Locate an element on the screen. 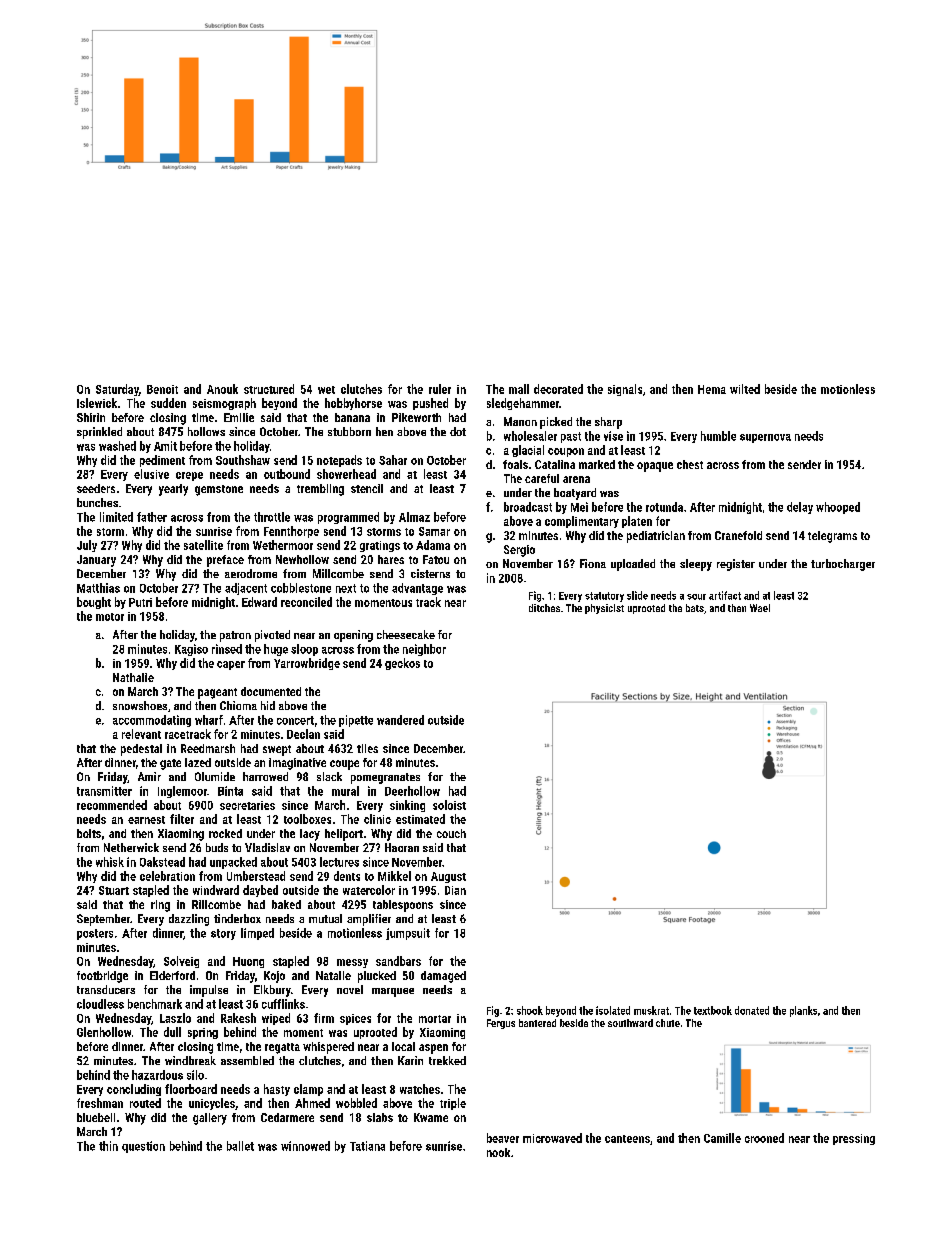 This screenshot has width=952, height=1233. chute is located at coordinates (668, 1023).
